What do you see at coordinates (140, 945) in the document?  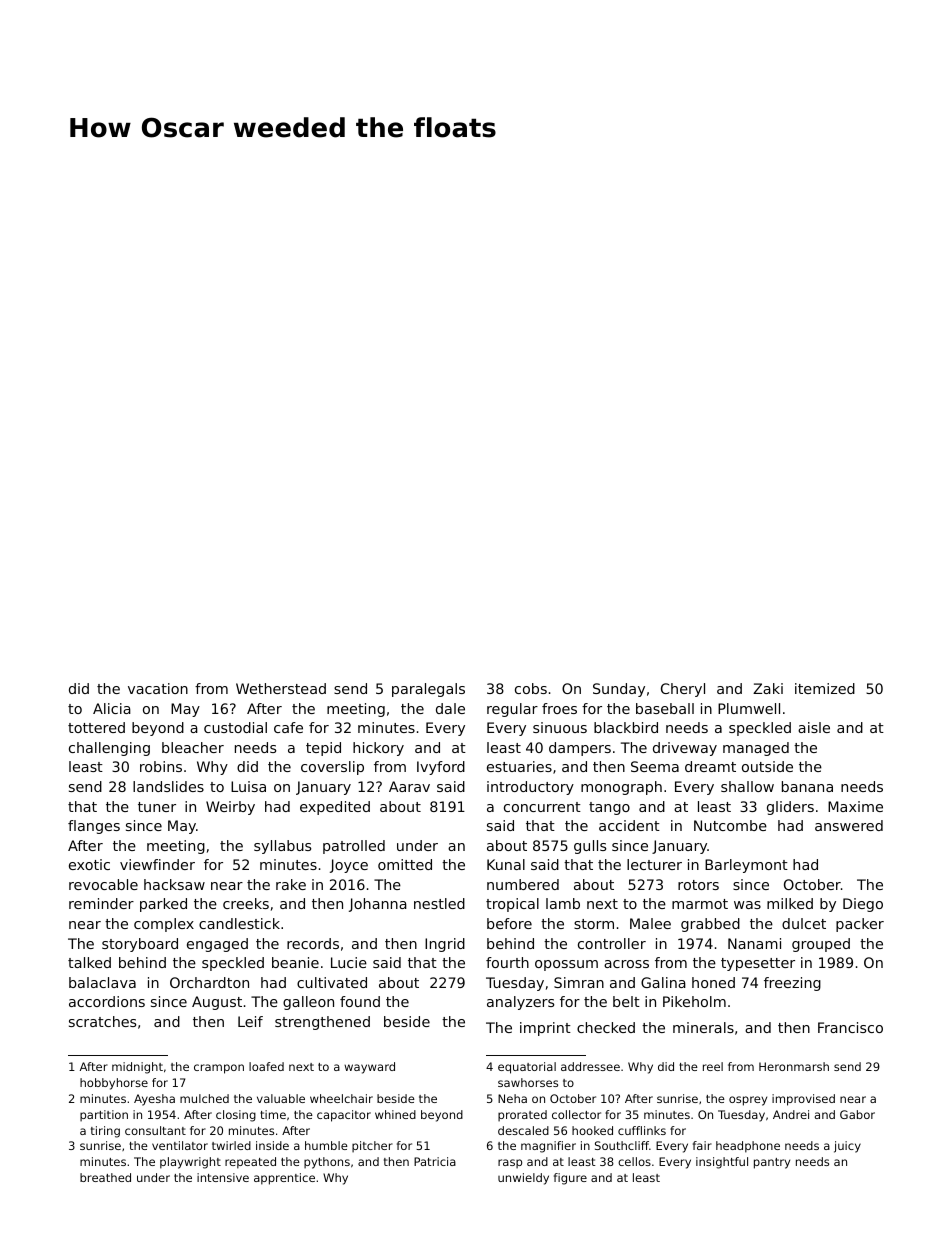 I see `storyboard` at bounding box center [140, 945].
